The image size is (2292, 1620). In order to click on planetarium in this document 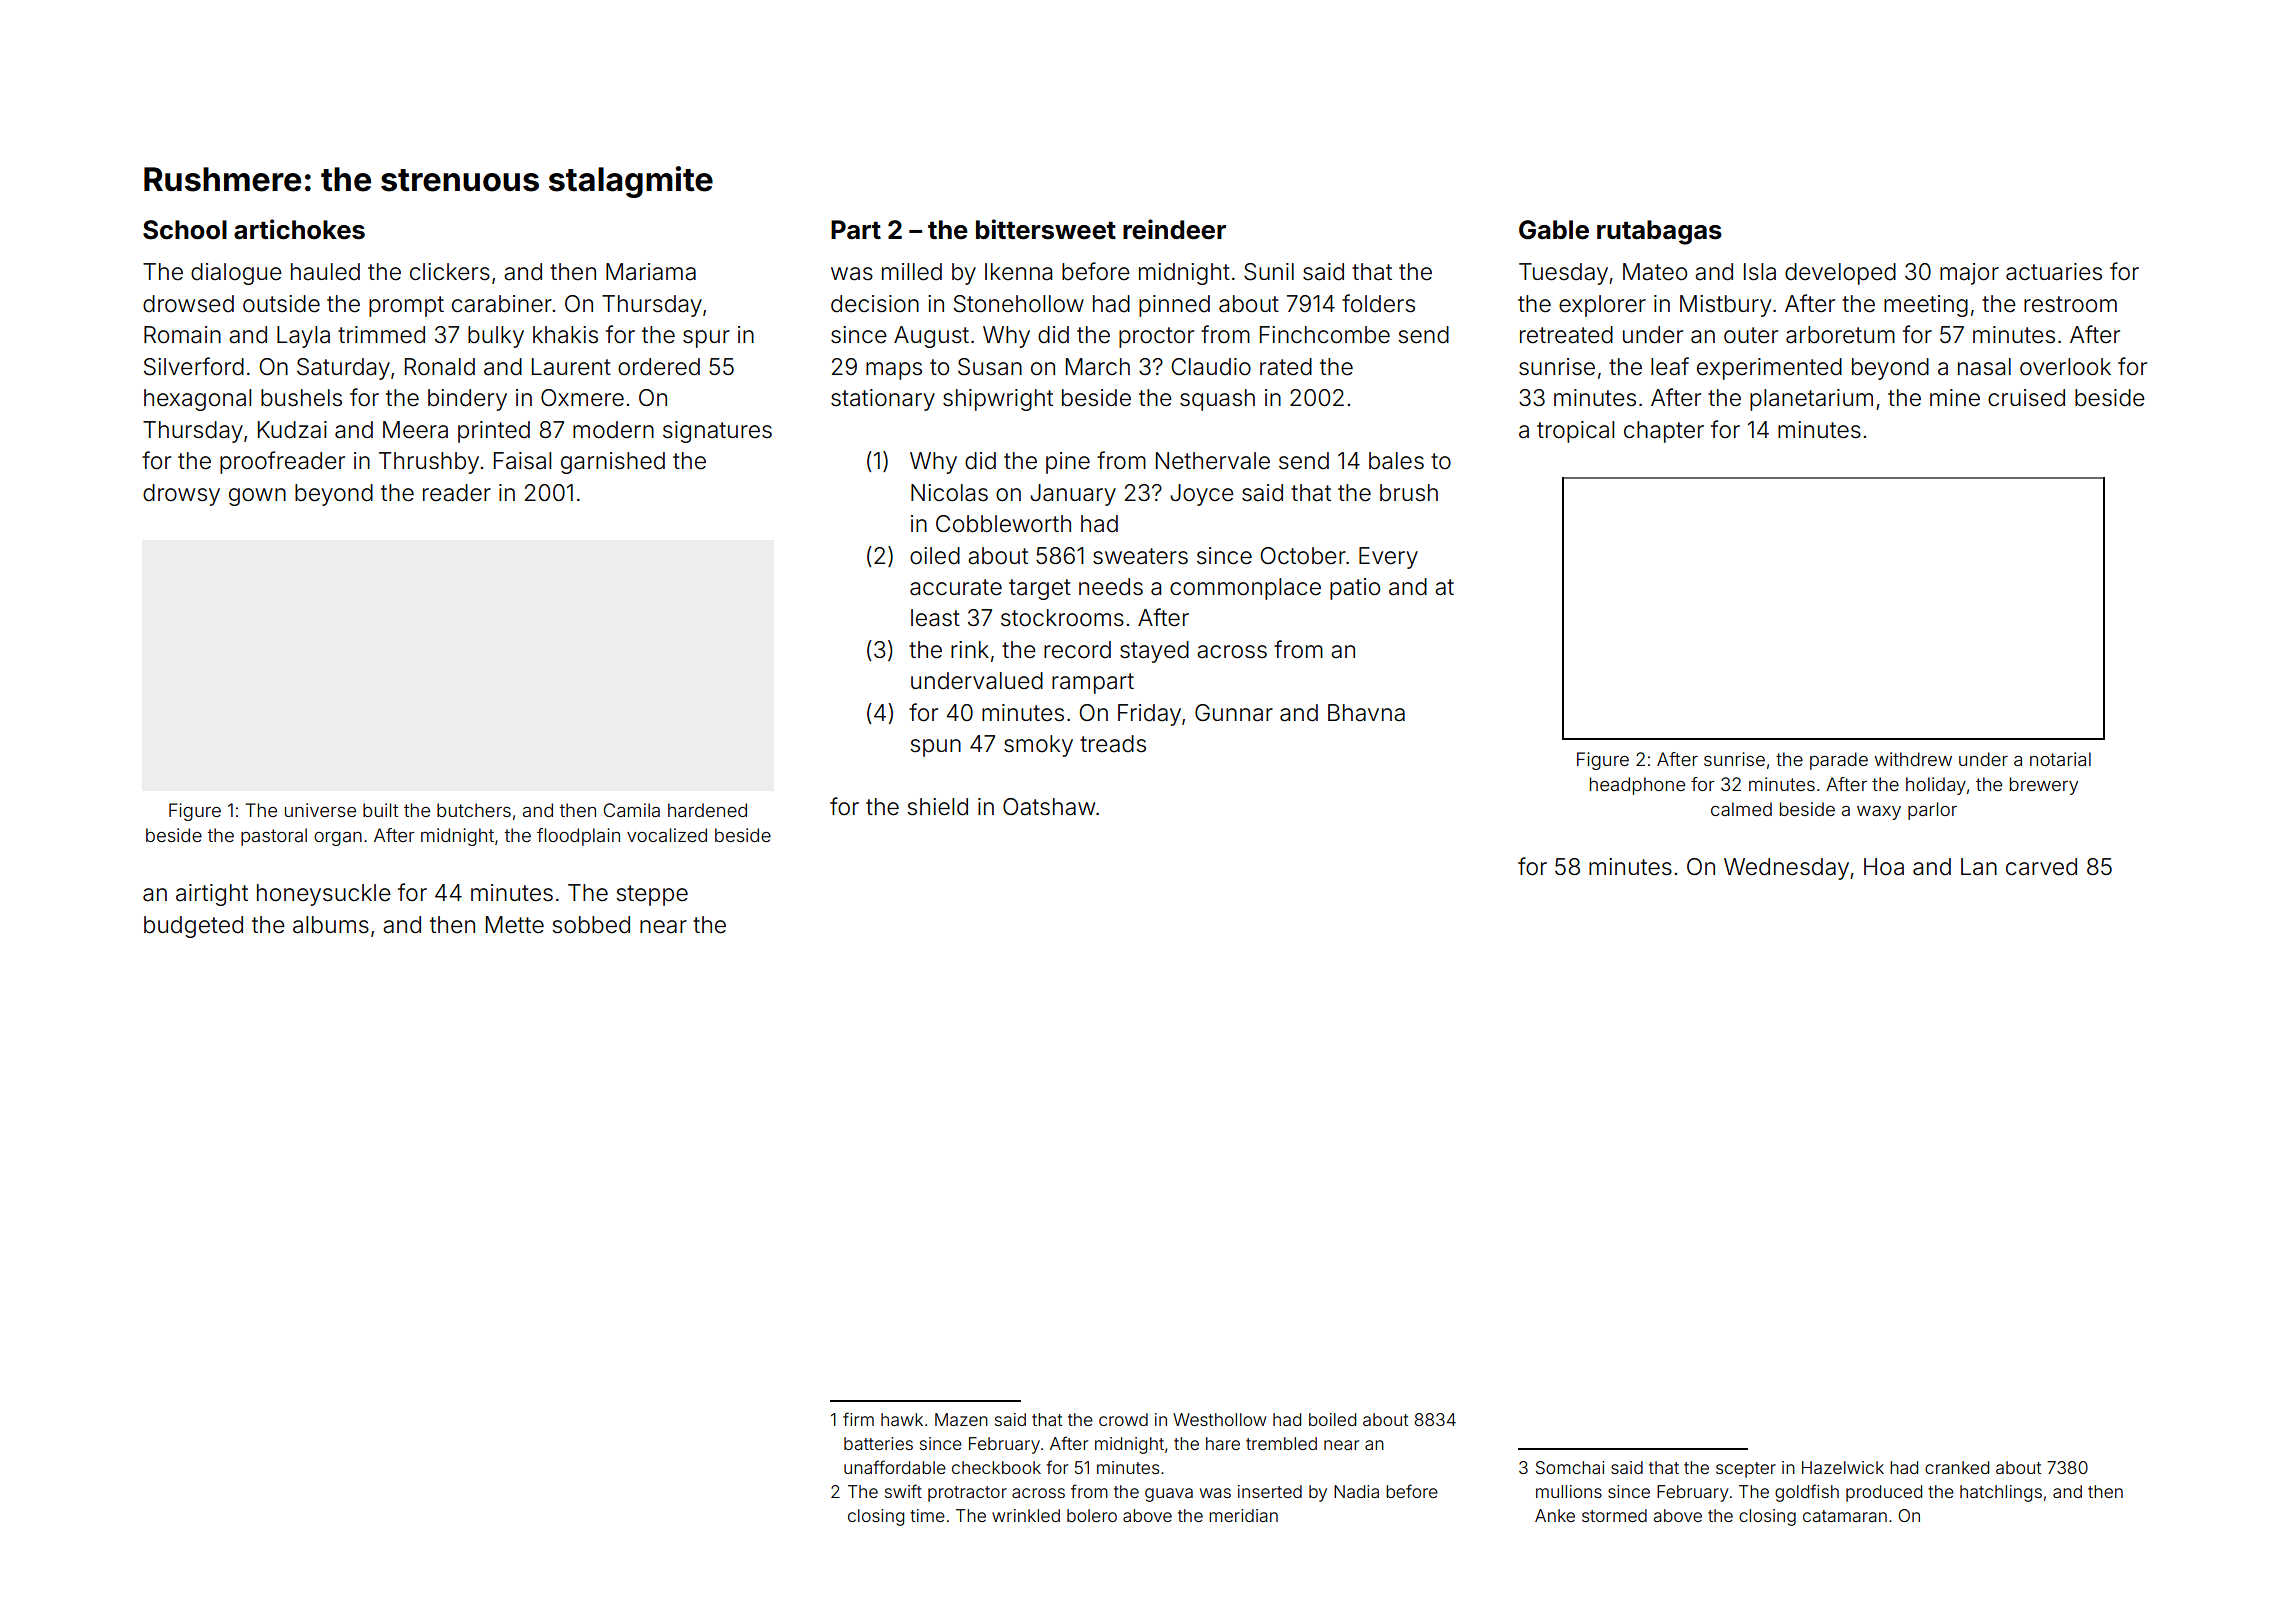, I will do `click(1811, 400)`.
